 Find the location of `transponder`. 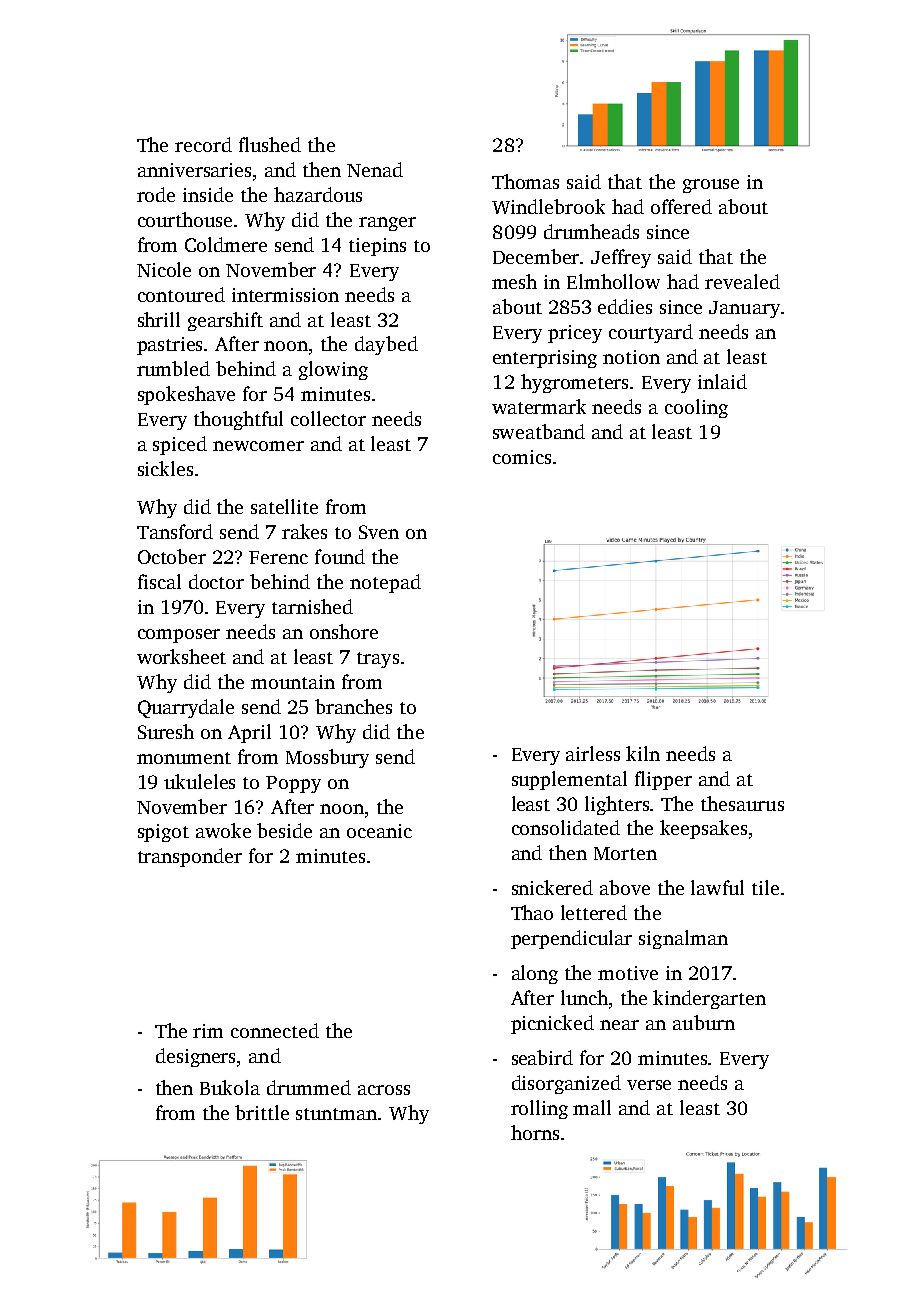

transponder is located at coordinates (190, 857).
